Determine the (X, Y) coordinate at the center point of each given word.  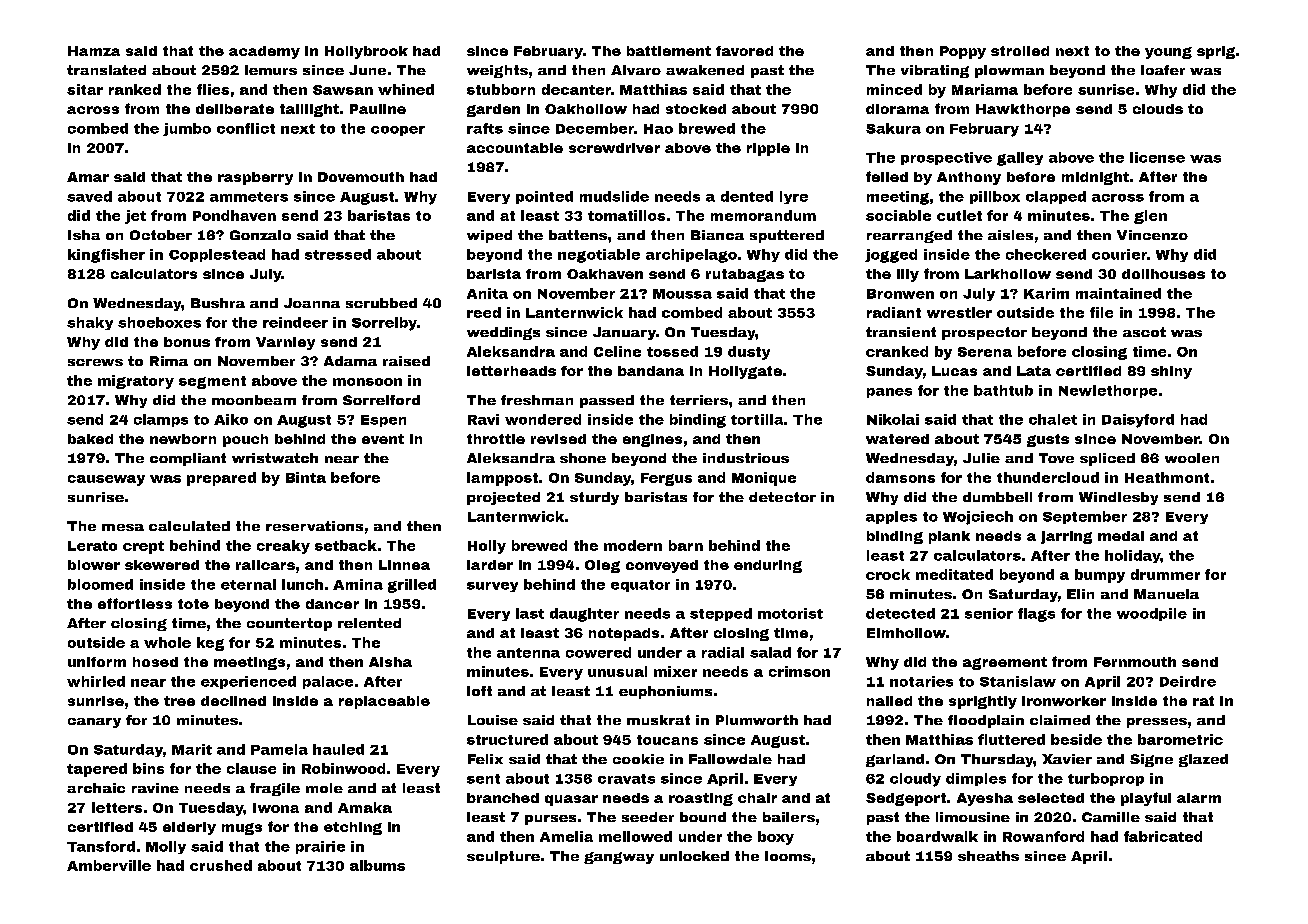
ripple (768, 149)
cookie (638, 759)
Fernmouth (1135, 662)
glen (1150, 217)
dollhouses (1163, 274)
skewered (162, 565)
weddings (503, 333)
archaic (96, 788)
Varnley (285, 343)
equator (640, 586)
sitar (85, 89)
